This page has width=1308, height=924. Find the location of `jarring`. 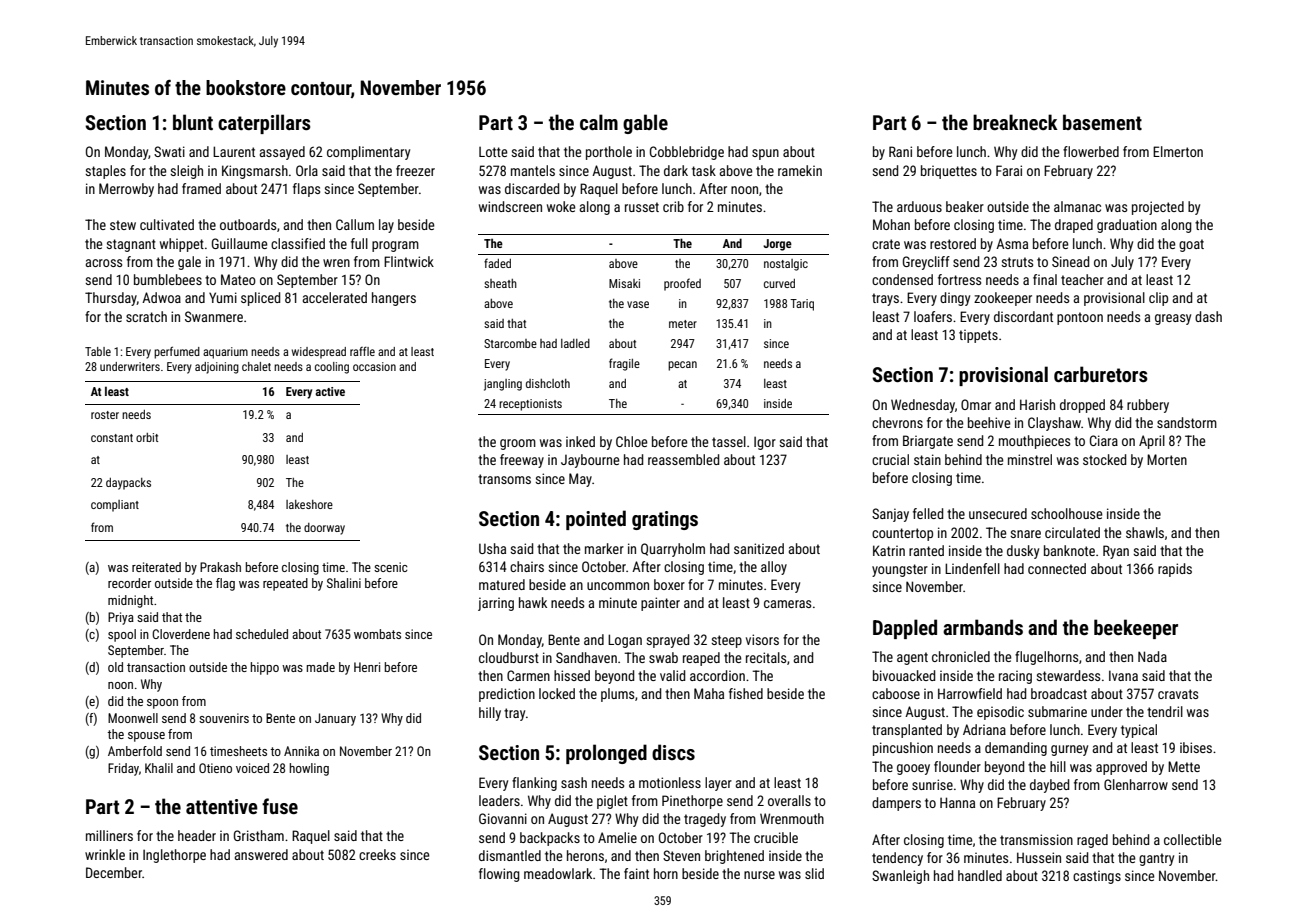

jarring is located at coordinates (496, 604).
